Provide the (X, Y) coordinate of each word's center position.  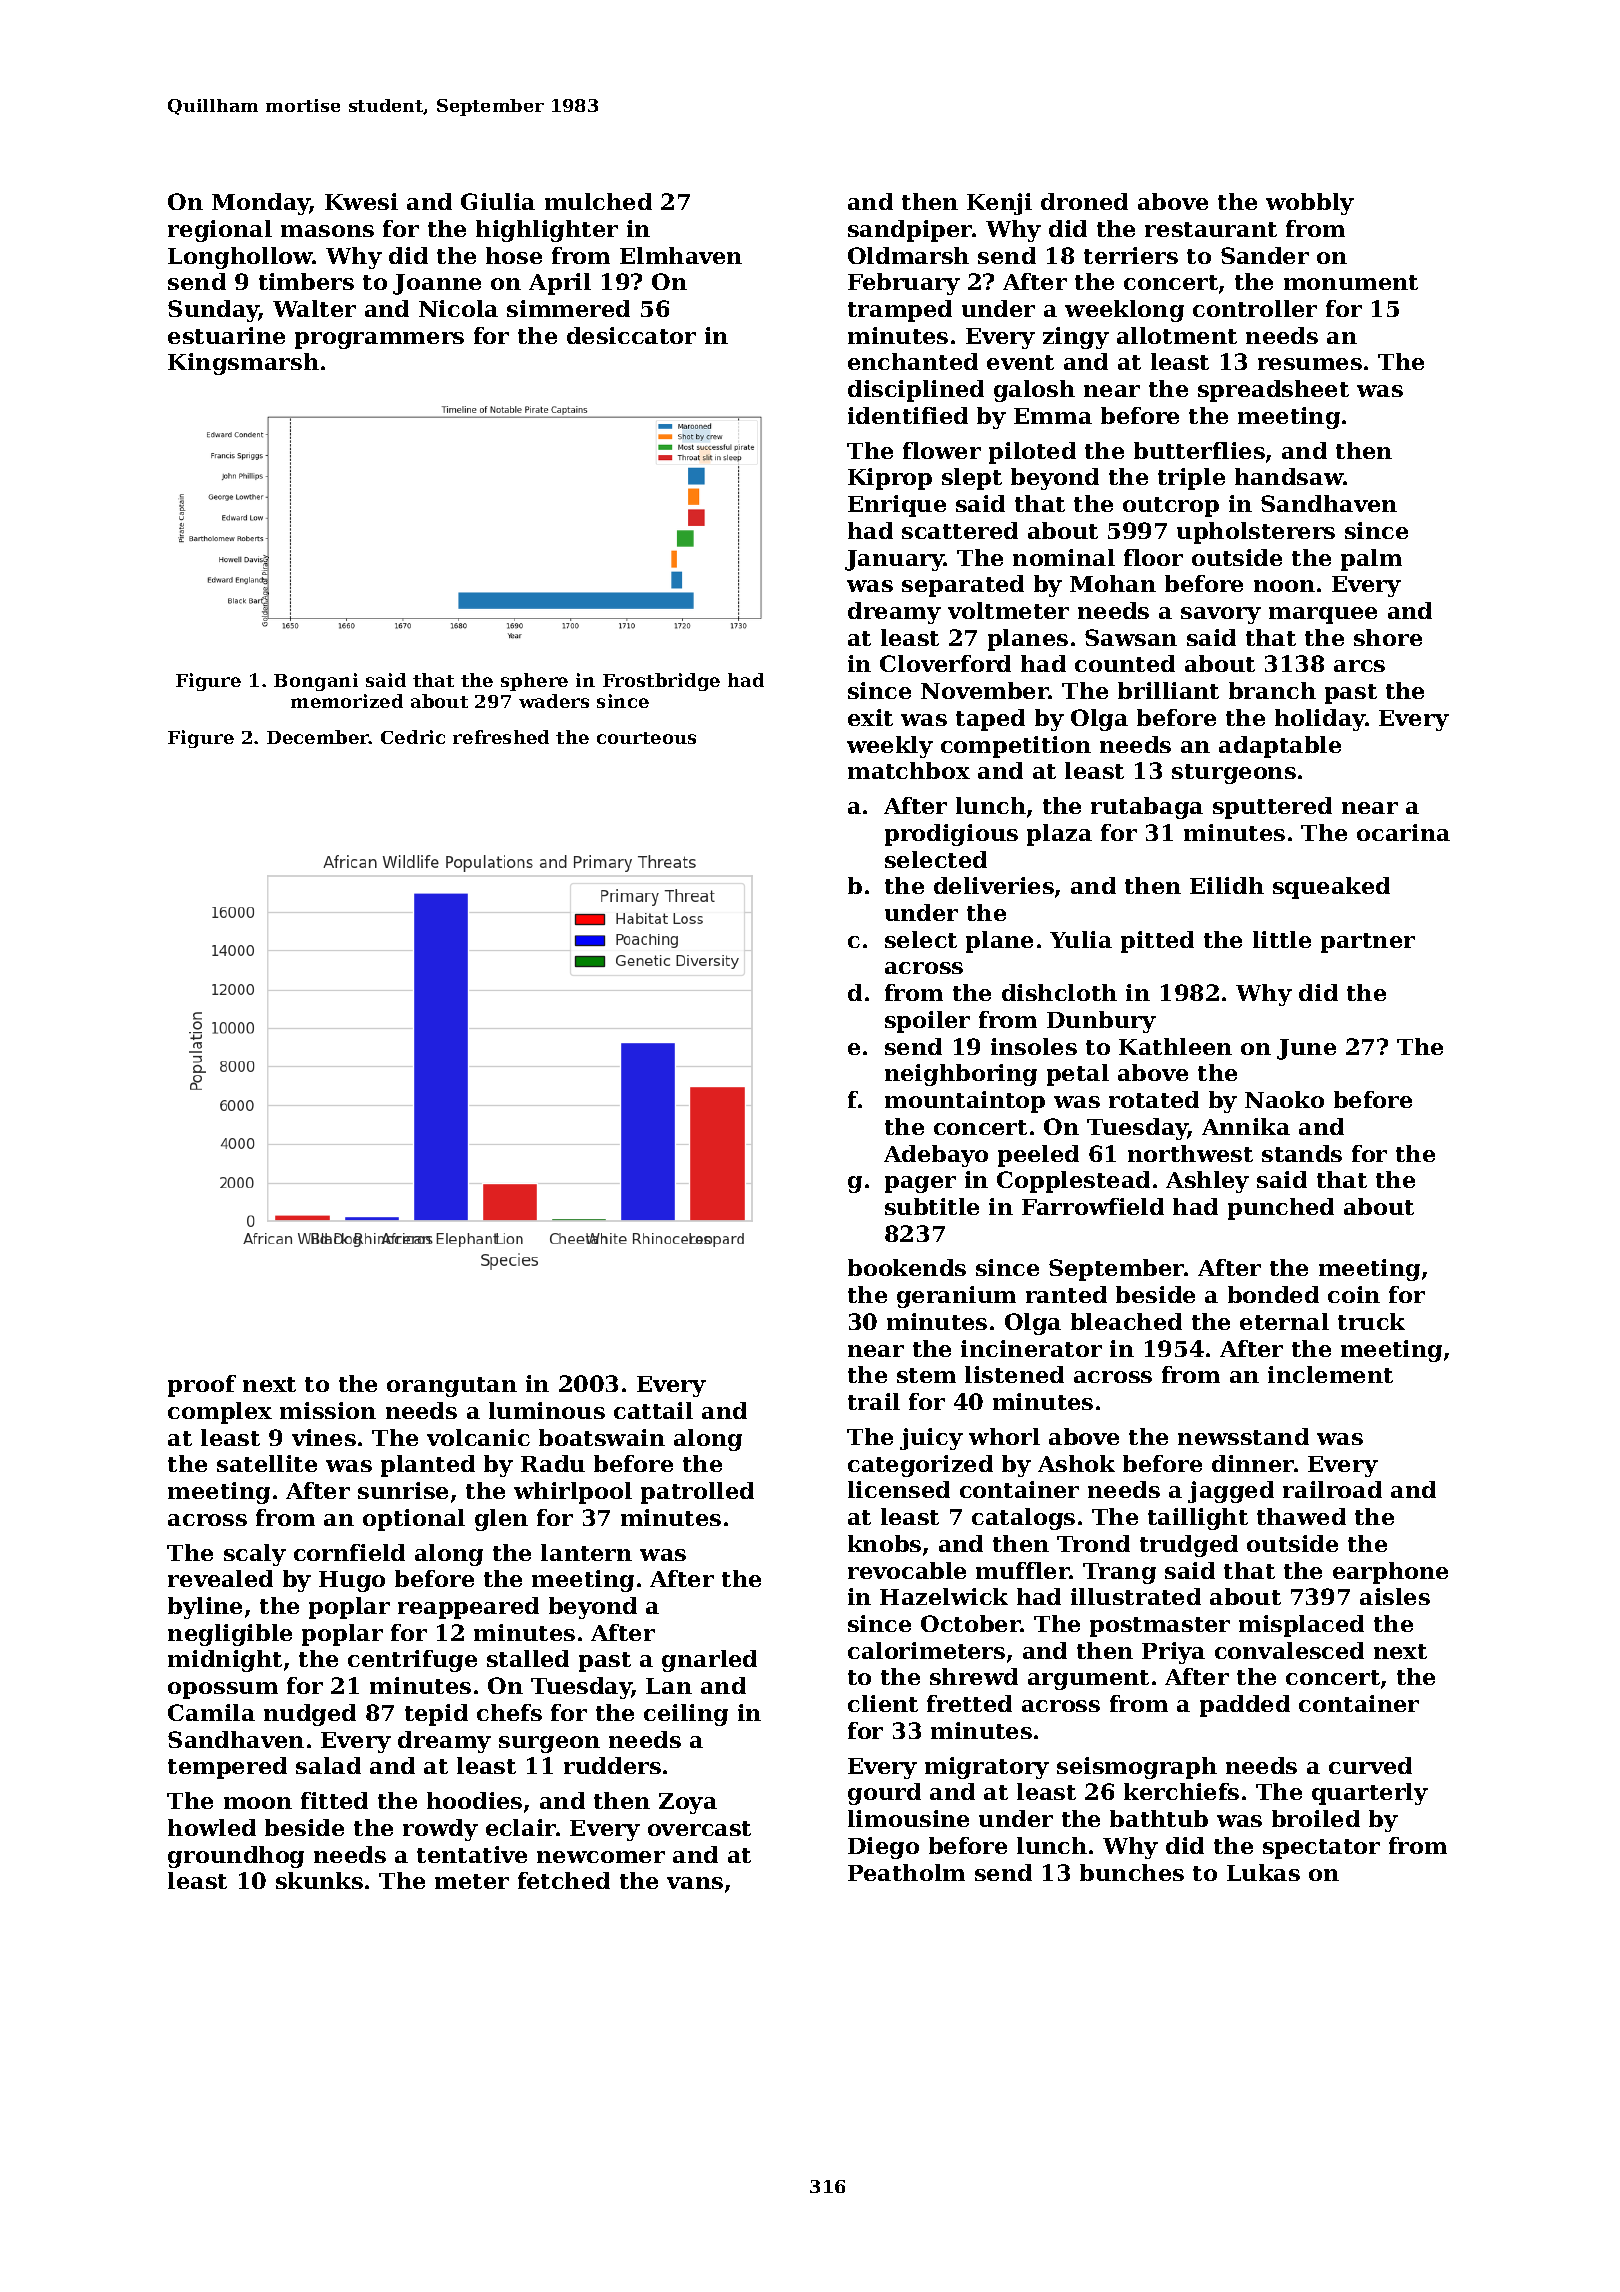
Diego (883, 1848)
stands (1302, 1153)
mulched (598, 201)
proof (202, 1386)
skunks (319, 1880)
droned (1084, 201)
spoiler (927, 1022)
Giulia (498, 201)
